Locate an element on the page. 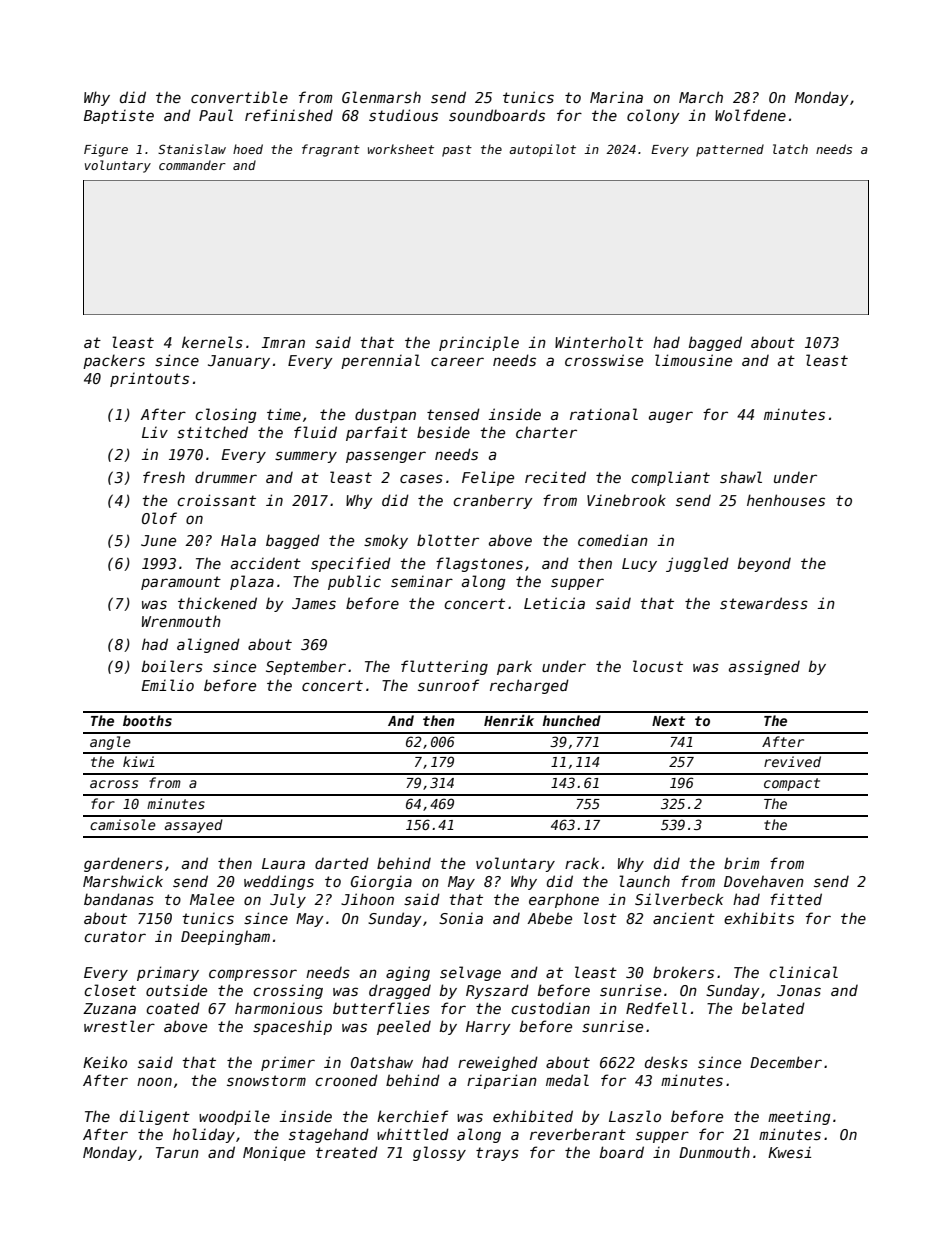 The width and height of the document is (952, 1233). convertible is located at coordinates (239, 97).
